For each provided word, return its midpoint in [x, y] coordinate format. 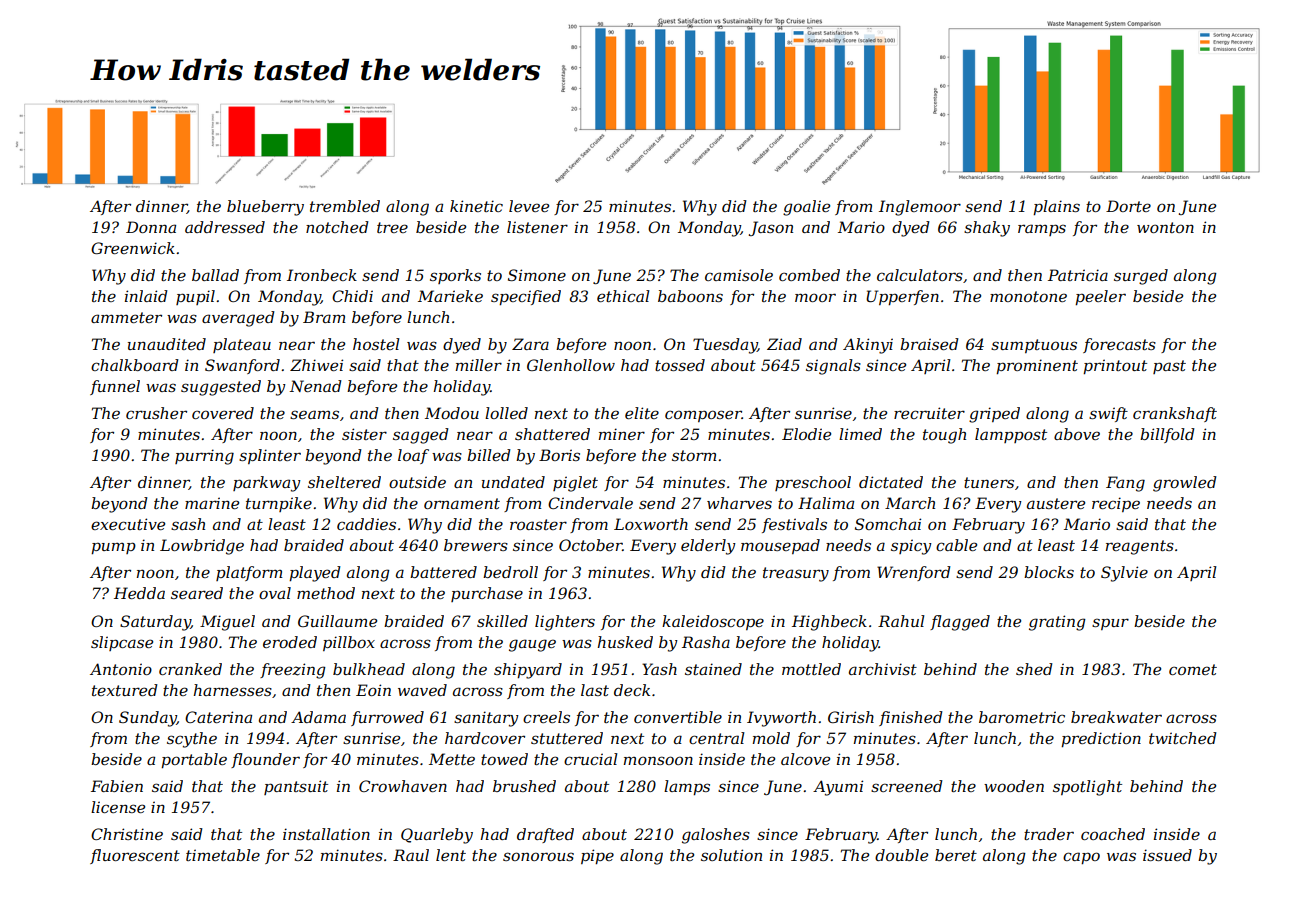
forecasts [1119, 345]
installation [326, 834]
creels [546, 717]
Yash [659, 669]
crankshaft [1175, 414]
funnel [115, 387]
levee [529, 206]
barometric [1022, 717]
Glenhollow [571, 365]
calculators [920, 275]
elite [642, 413]
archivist [883, 669]
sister [364, 434]
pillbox [349, 643]
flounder [265, 760]
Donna [151, 227]
